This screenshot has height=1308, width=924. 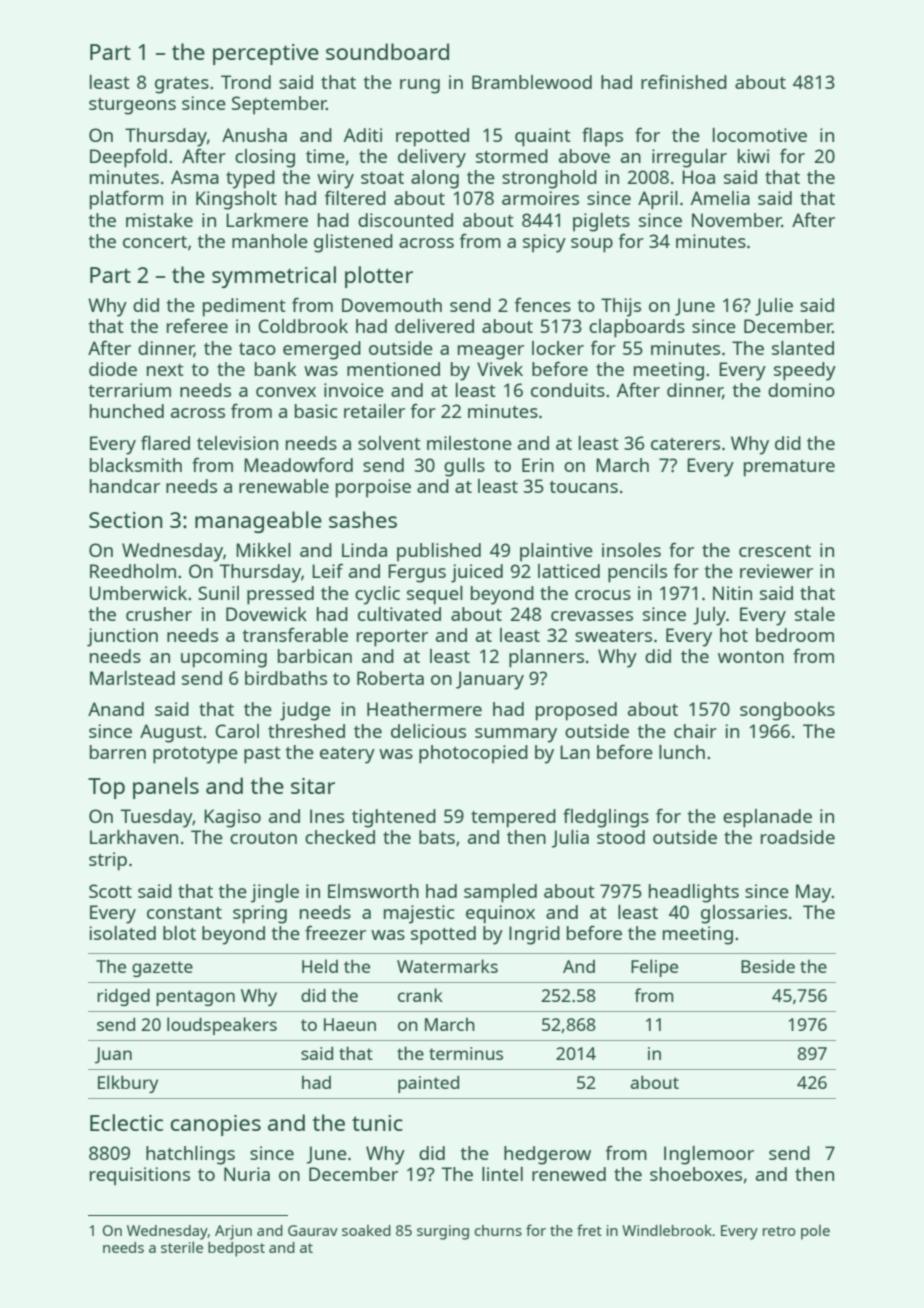 I want to click on pole, so click(x=815, y=1232).
